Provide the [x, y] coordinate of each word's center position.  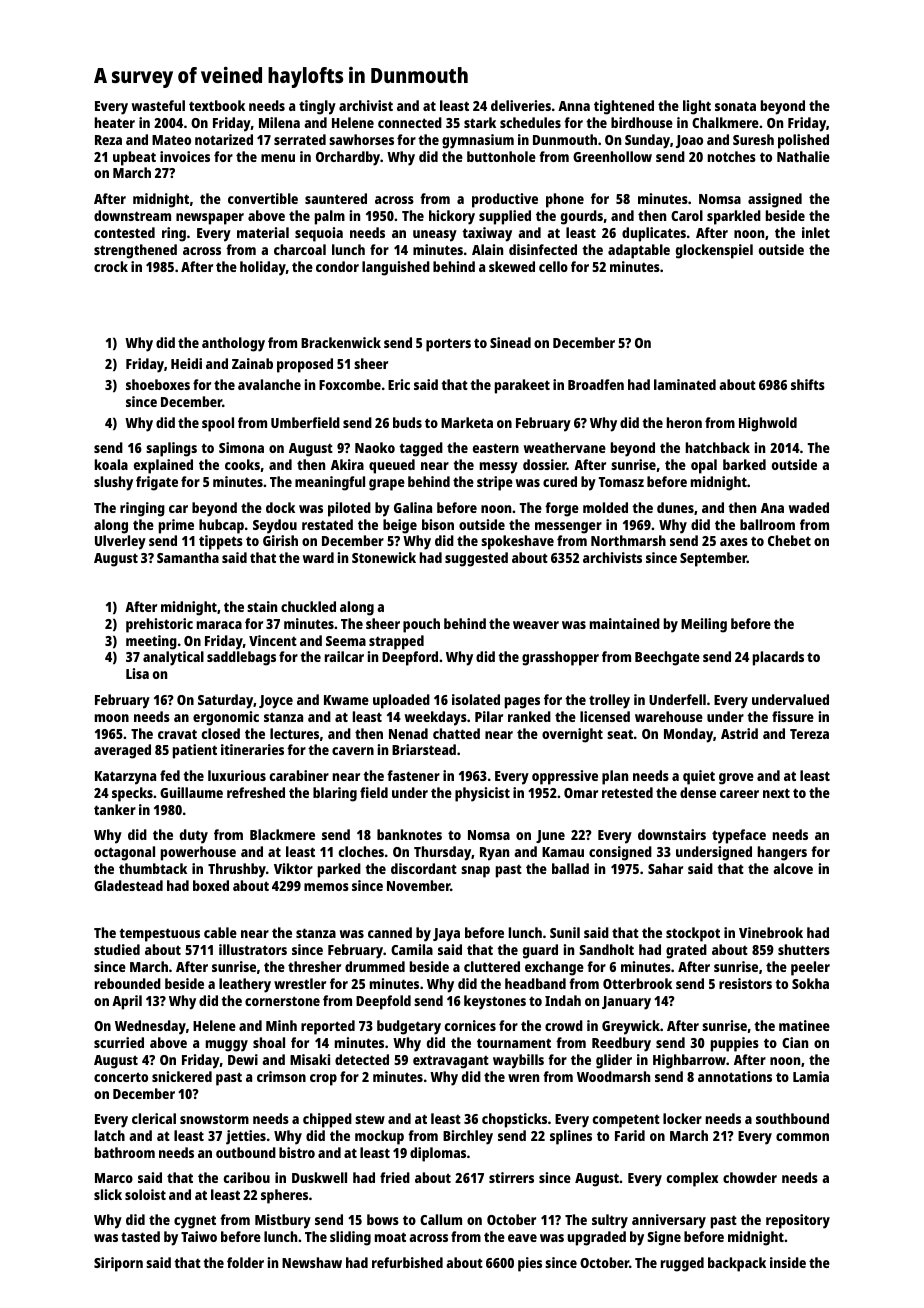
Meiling [704, 625]
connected [410, 122]
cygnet [195, 1222]
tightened [624, 107]
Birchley [468, 1137]
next [776, 793]
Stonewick [384, 557]
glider [614, 1061]
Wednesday [150, 1027]
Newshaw [312, 1262]
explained [163, 466]
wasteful [158, 105]
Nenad [408, 733]
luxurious [237, 775]
